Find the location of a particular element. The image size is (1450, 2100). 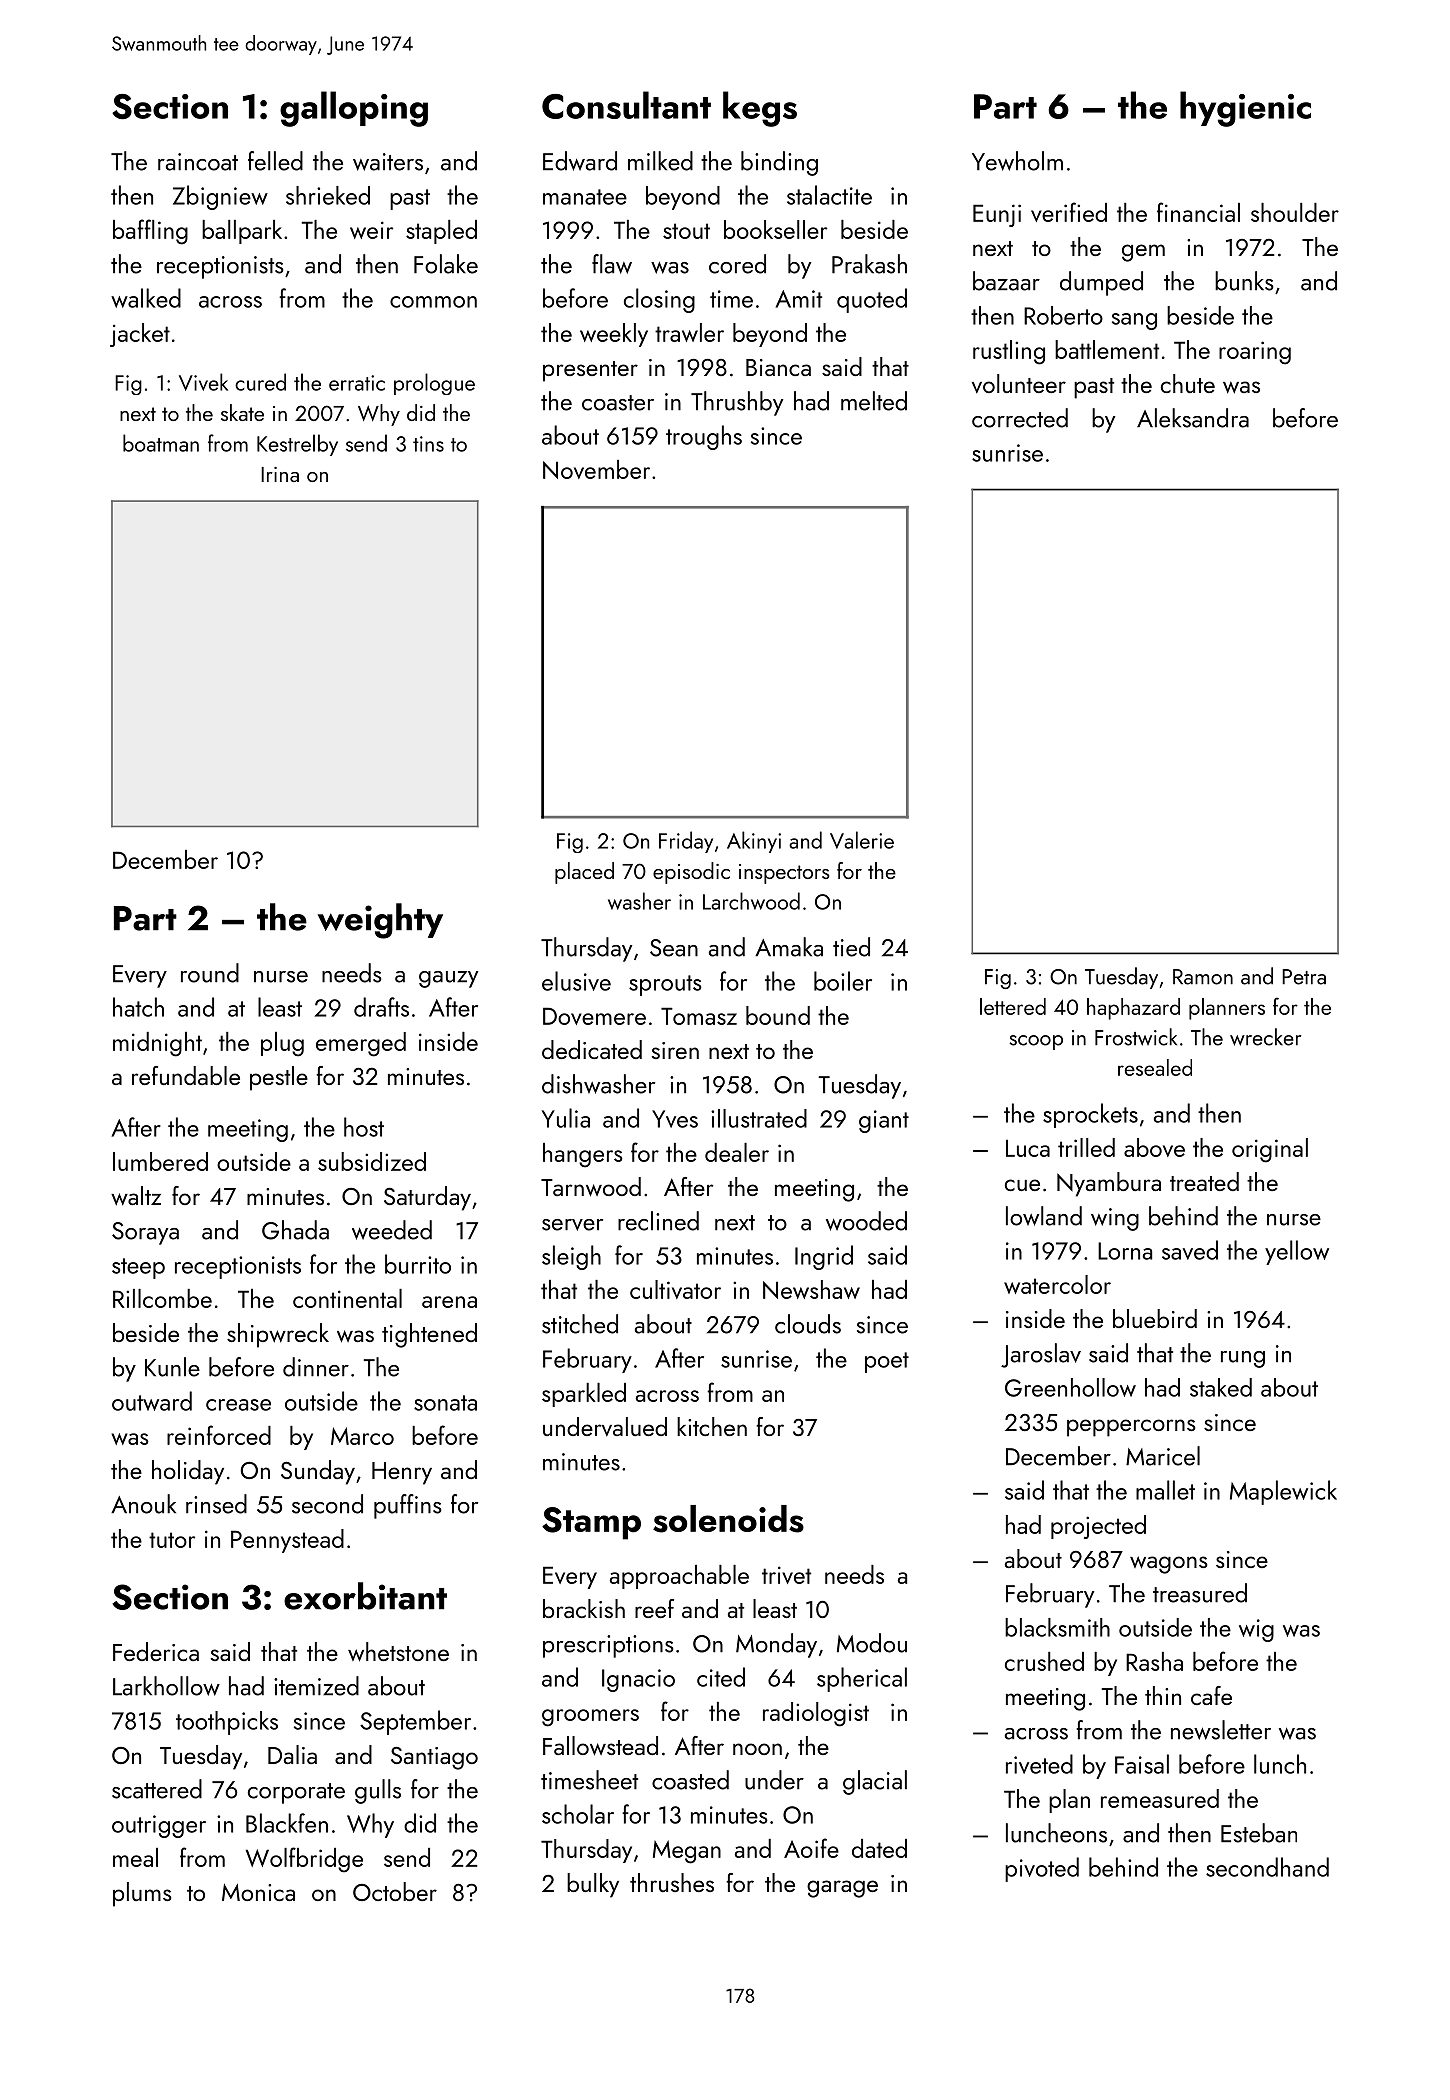

illustrated is located at coordinates (759, 1118).
